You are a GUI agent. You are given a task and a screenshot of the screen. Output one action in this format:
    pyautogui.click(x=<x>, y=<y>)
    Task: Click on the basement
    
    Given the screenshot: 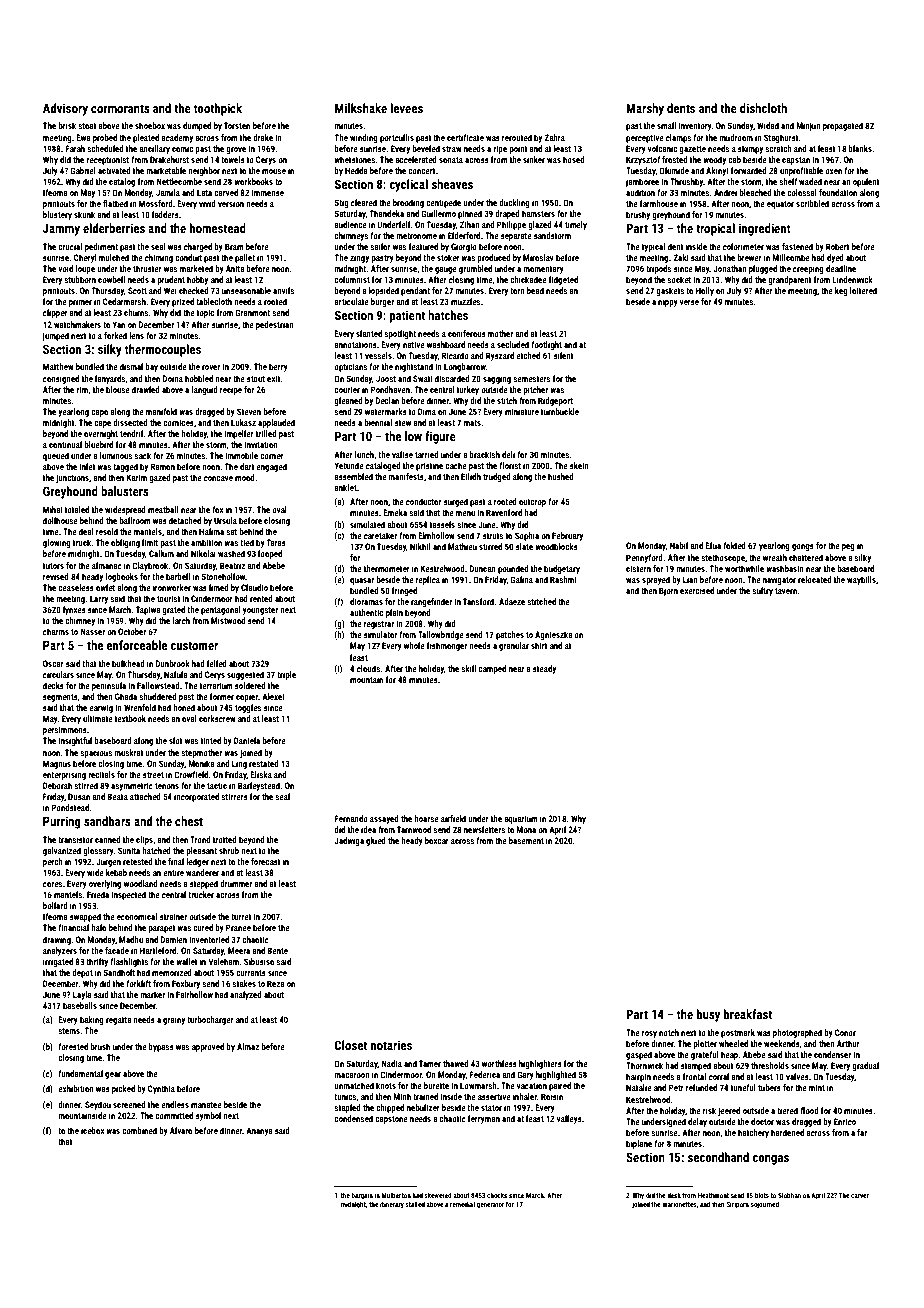 What is the action you would take?
    pyautogui.click(x=526, y=840)
